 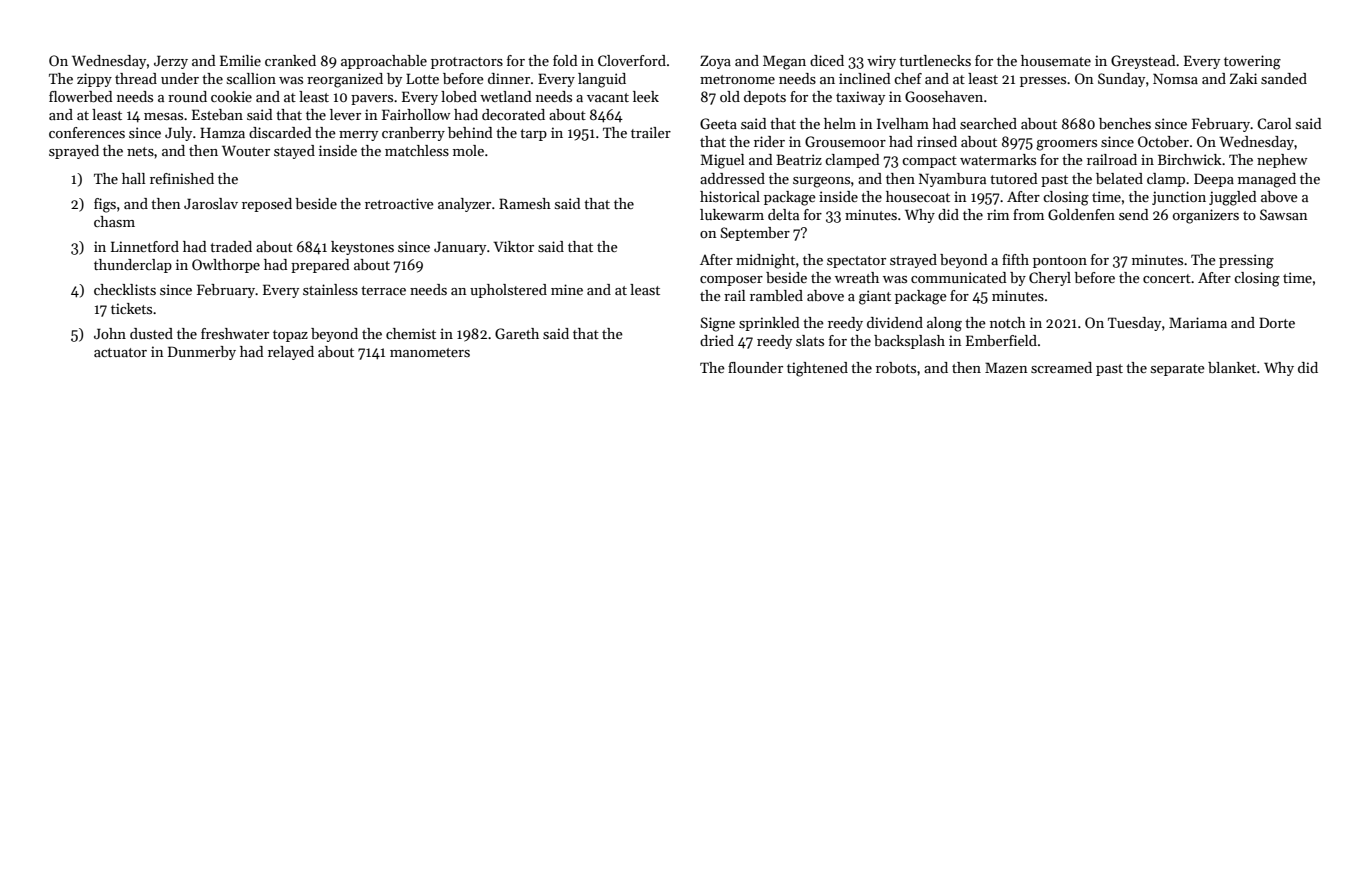 What do you see at coordinates (290, 336) in the image?
I see `topaz` at bounding box center [290, 336].
